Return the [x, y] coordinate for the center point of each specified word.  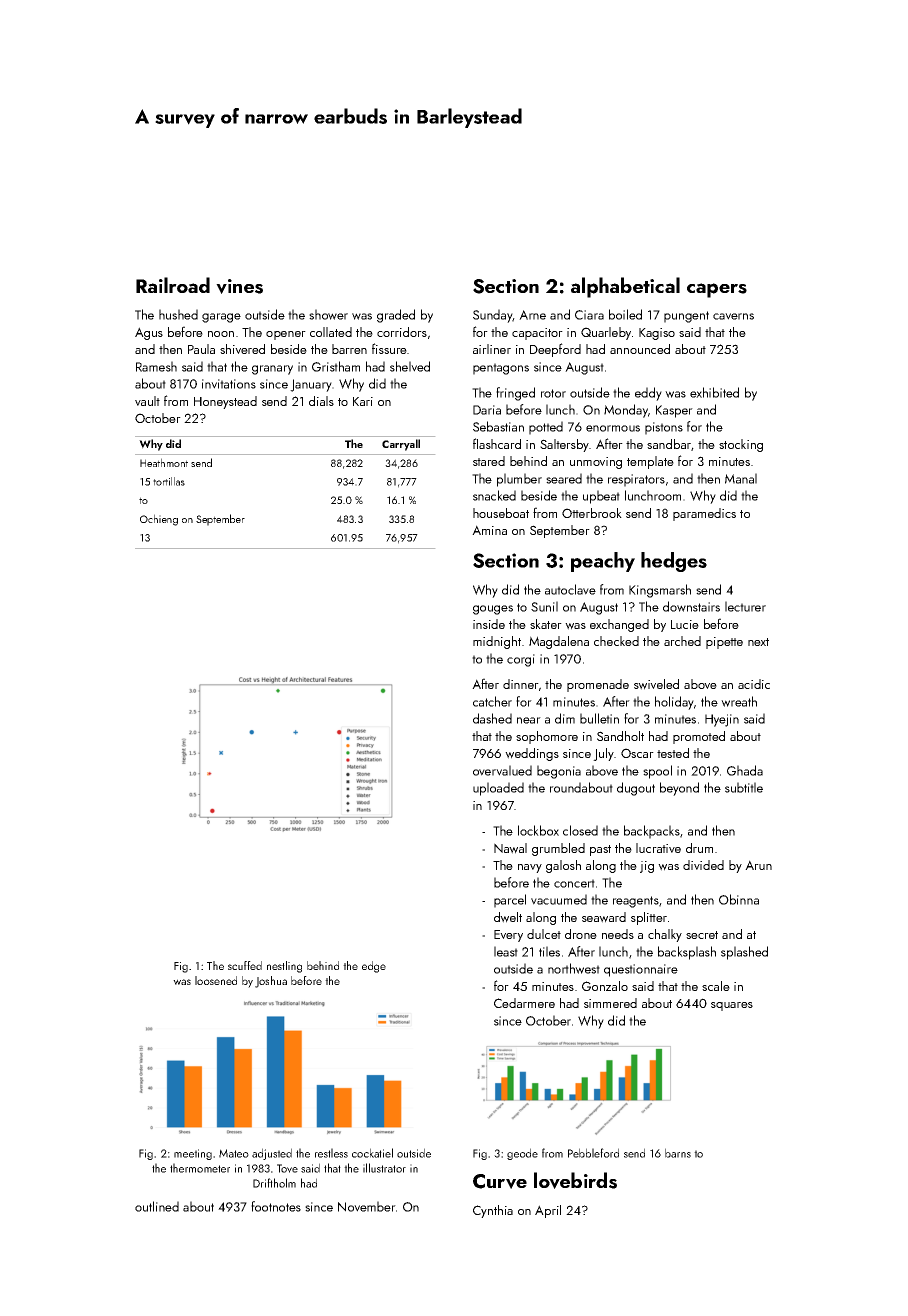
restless [331, 1153]
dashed [492, 718]
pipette [724, 643]
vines [239, 286]
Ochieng [159, 520]
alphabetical [625, 287]
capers [717, 290]
